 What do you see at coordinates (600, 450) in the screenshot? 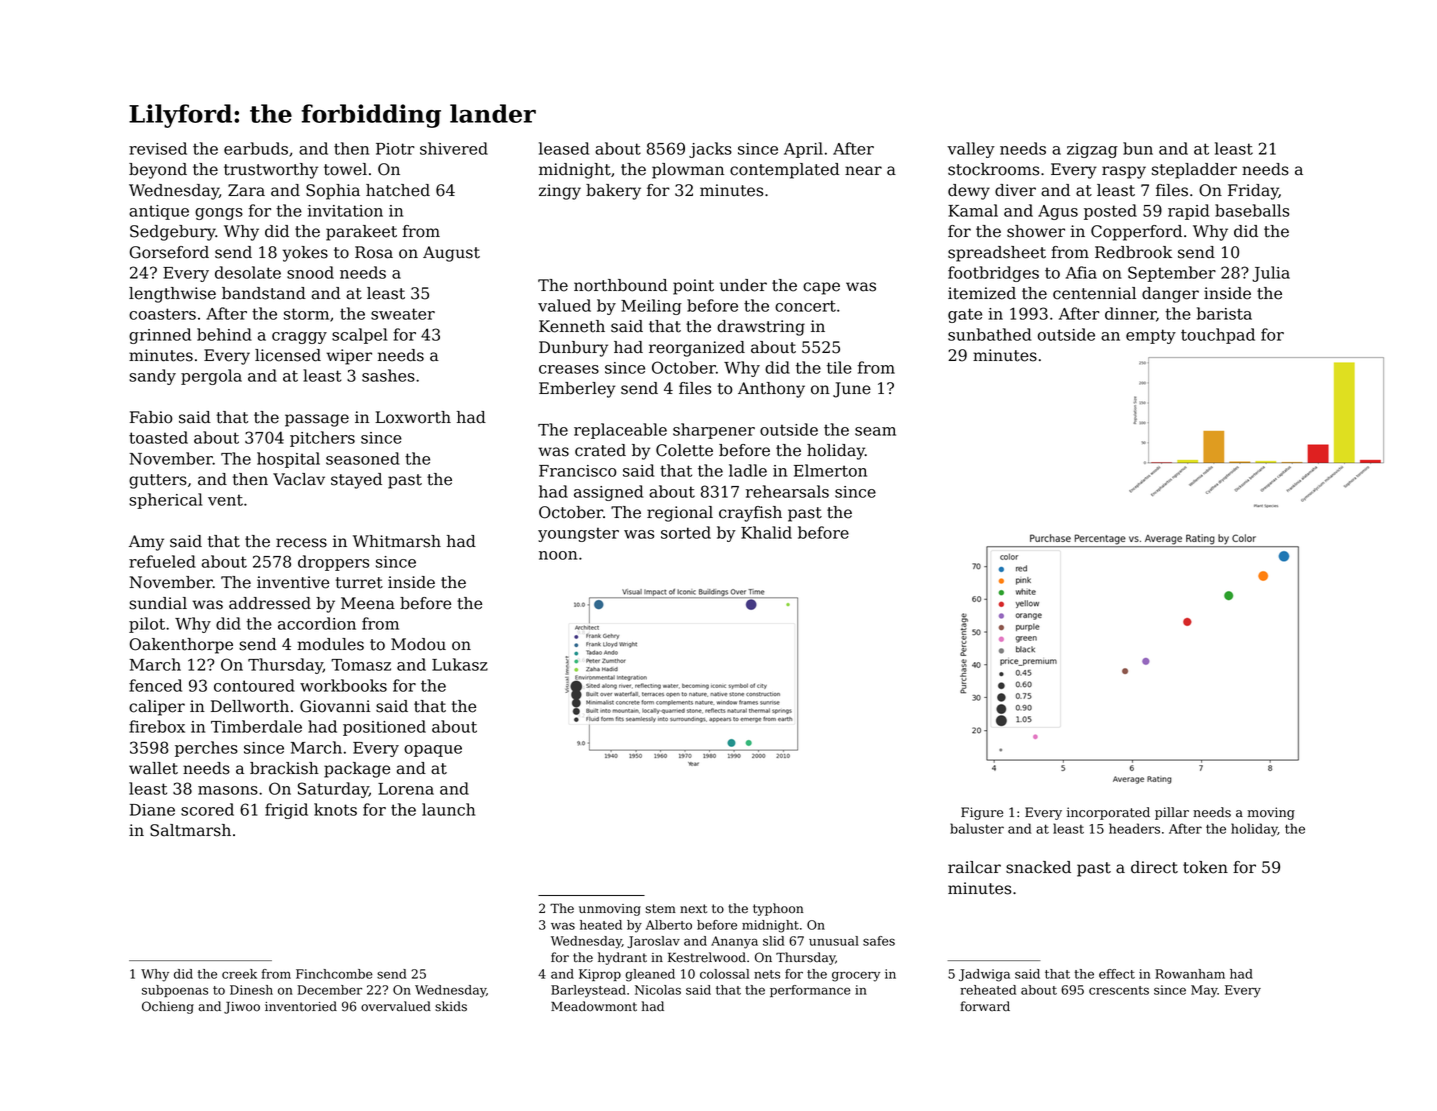
I see `crated` at bounding box center [600, 450].
